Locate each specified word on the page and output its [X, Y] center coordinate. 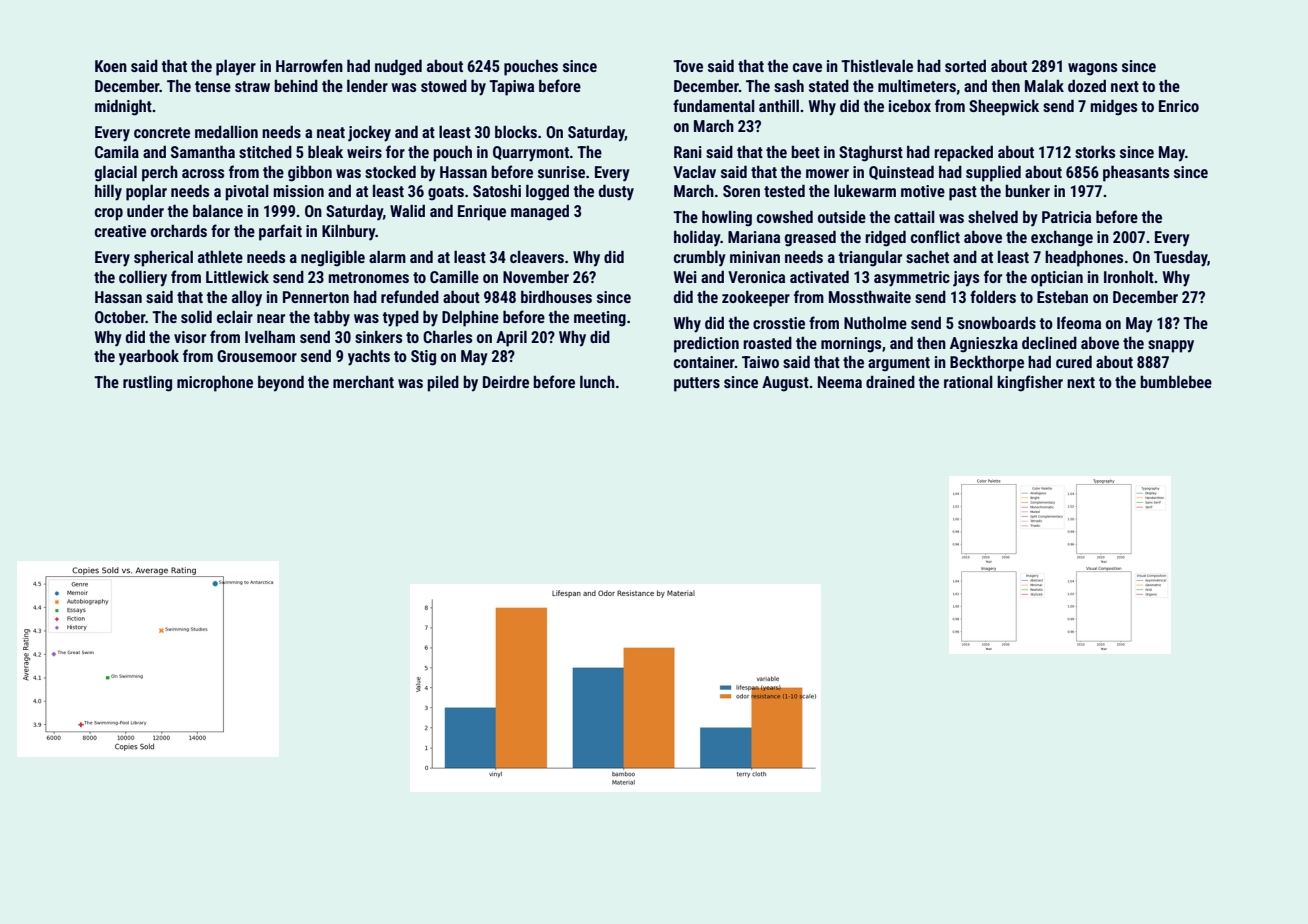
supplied [993, 173]
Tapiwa [511, 88]
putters [697, 384]
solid [196, 316]
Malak [1044, 85]
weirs [364, 152]
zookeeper [756, 298]
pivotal [247, 193]
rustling [147, 383]
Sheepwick [1004, 107]
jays [966, 279]
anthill [779, 105]
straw [252, 86]
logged [547, 192]
